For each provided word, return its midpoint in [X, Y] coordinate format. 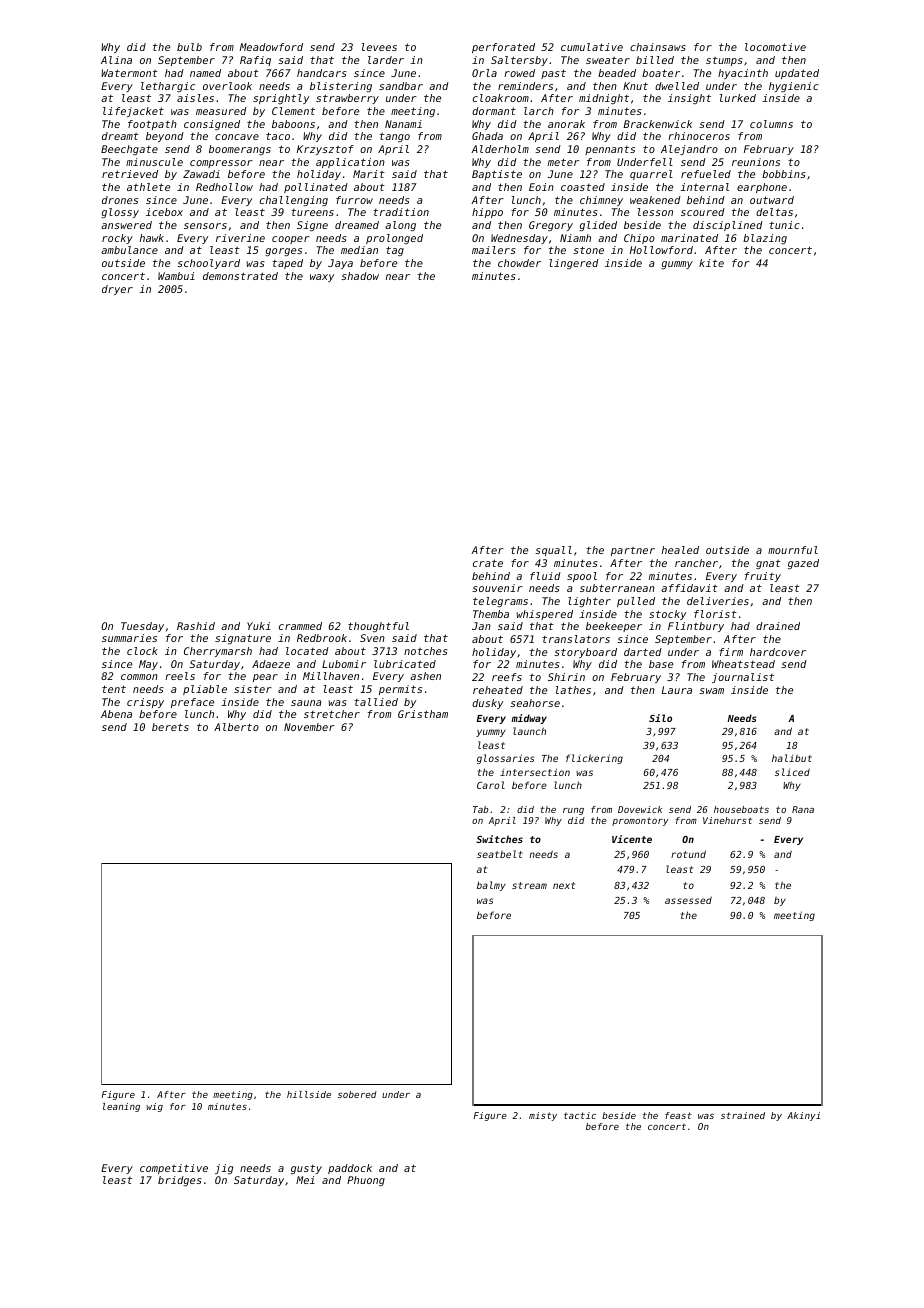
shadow [360, 276]
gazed [803, 564]
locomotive [775, 47]
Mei [305, 1180]
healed [680, 550]
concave [237, 137]
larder [386, 60]
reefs [507, 677]
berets [170, 727]
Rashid [196, 626]
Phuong [366, 1181]
